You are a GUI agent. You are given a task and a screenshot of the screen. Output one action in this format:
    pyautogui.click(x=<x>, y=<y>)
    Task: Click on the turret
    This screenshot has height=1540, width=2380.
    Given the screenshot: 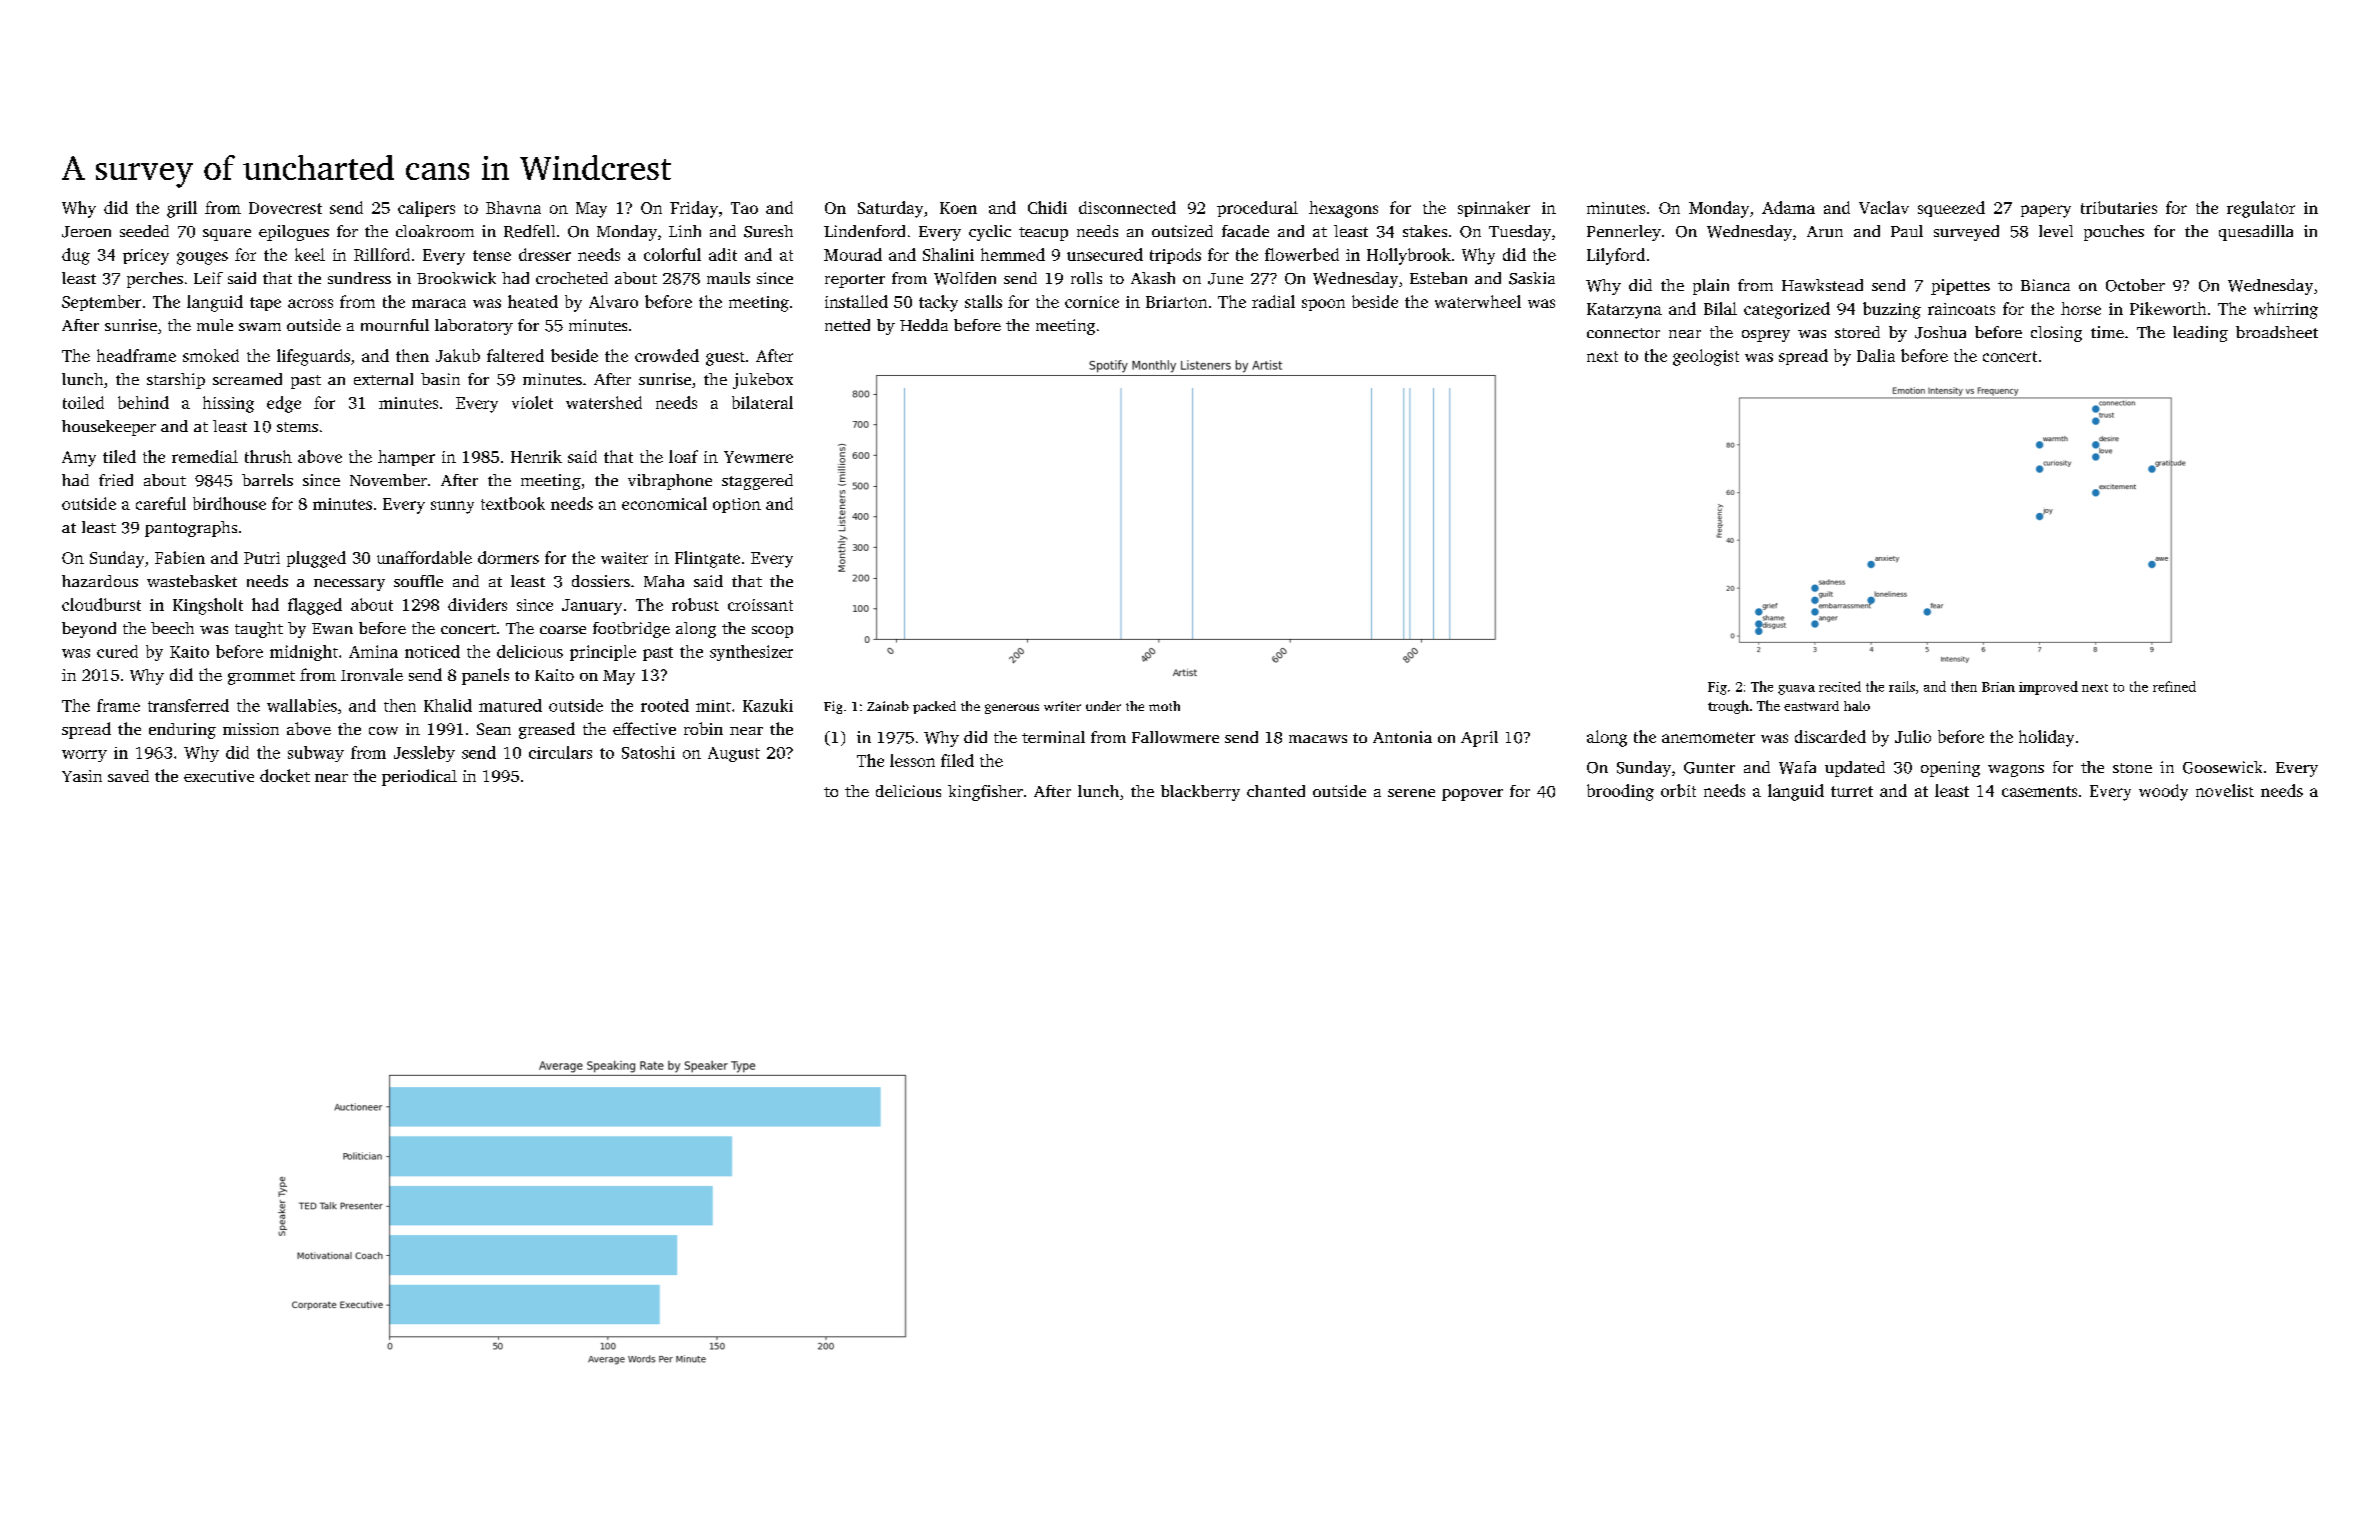 What is the action you would take?
    pyautogui.click(x=1852, y=791)
